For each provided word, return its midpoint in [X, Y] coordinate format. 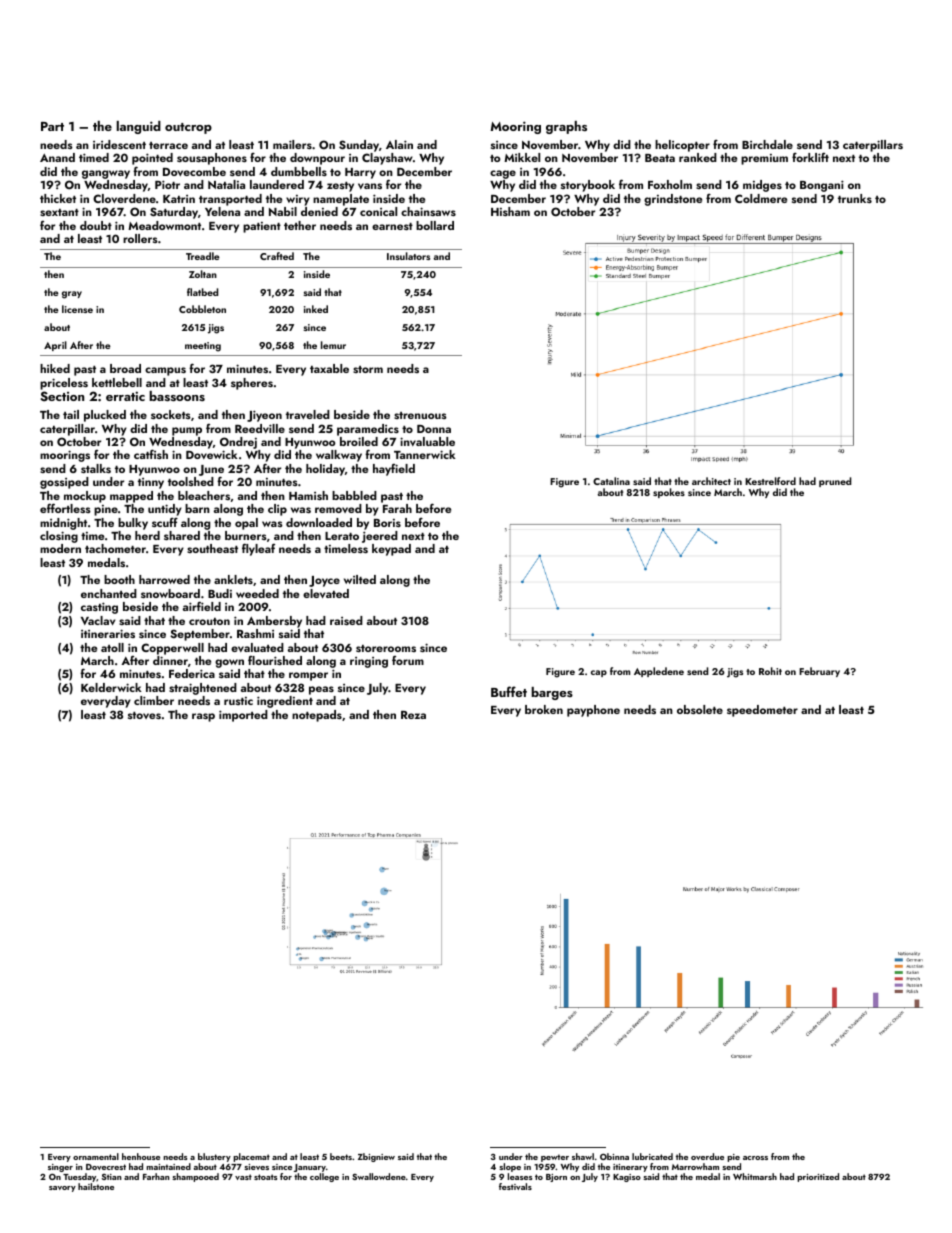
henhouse [141, 1156]
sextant [59, 212]
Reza [413, 715]
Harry [360, 173]
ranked [698, 157]
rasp [203, 717]
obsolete [700, 709]
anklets [233, 579]
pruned [835, 482]
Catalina [611, 481]
